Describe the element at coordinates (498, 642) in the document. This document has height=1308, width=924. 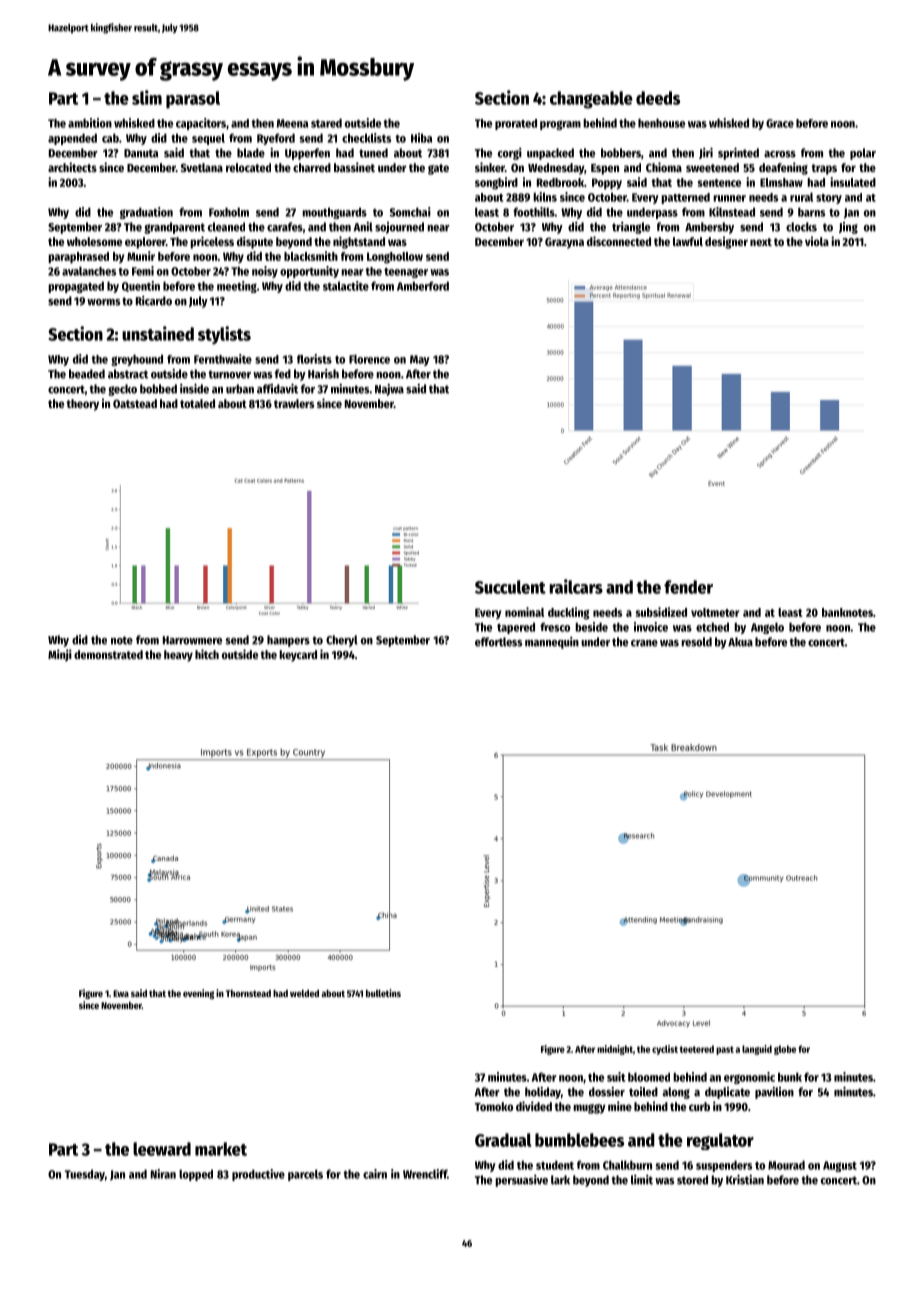
I see `effortless` at that location.
